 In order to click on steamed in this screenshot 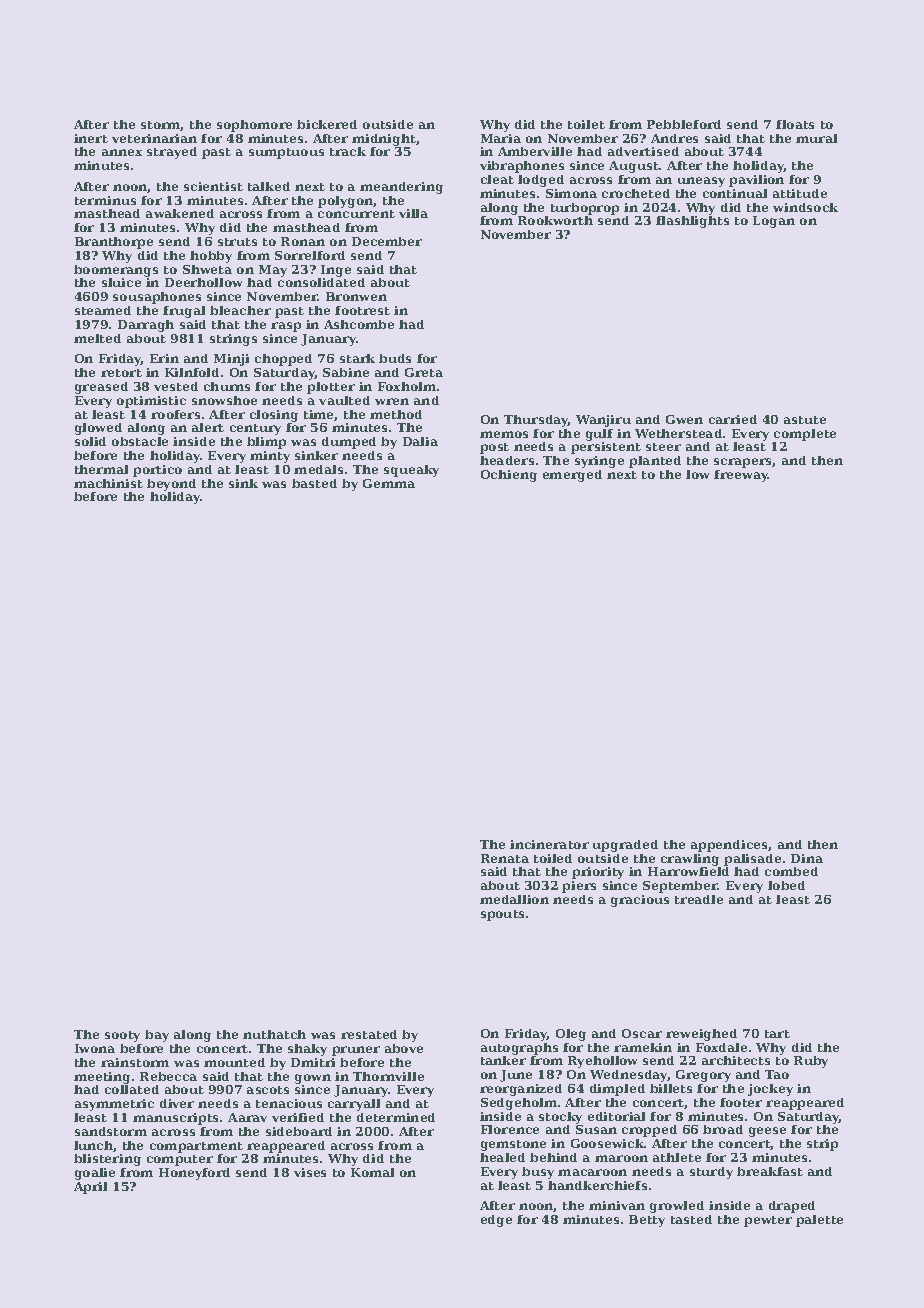, I will do `click(103, 310)`.
